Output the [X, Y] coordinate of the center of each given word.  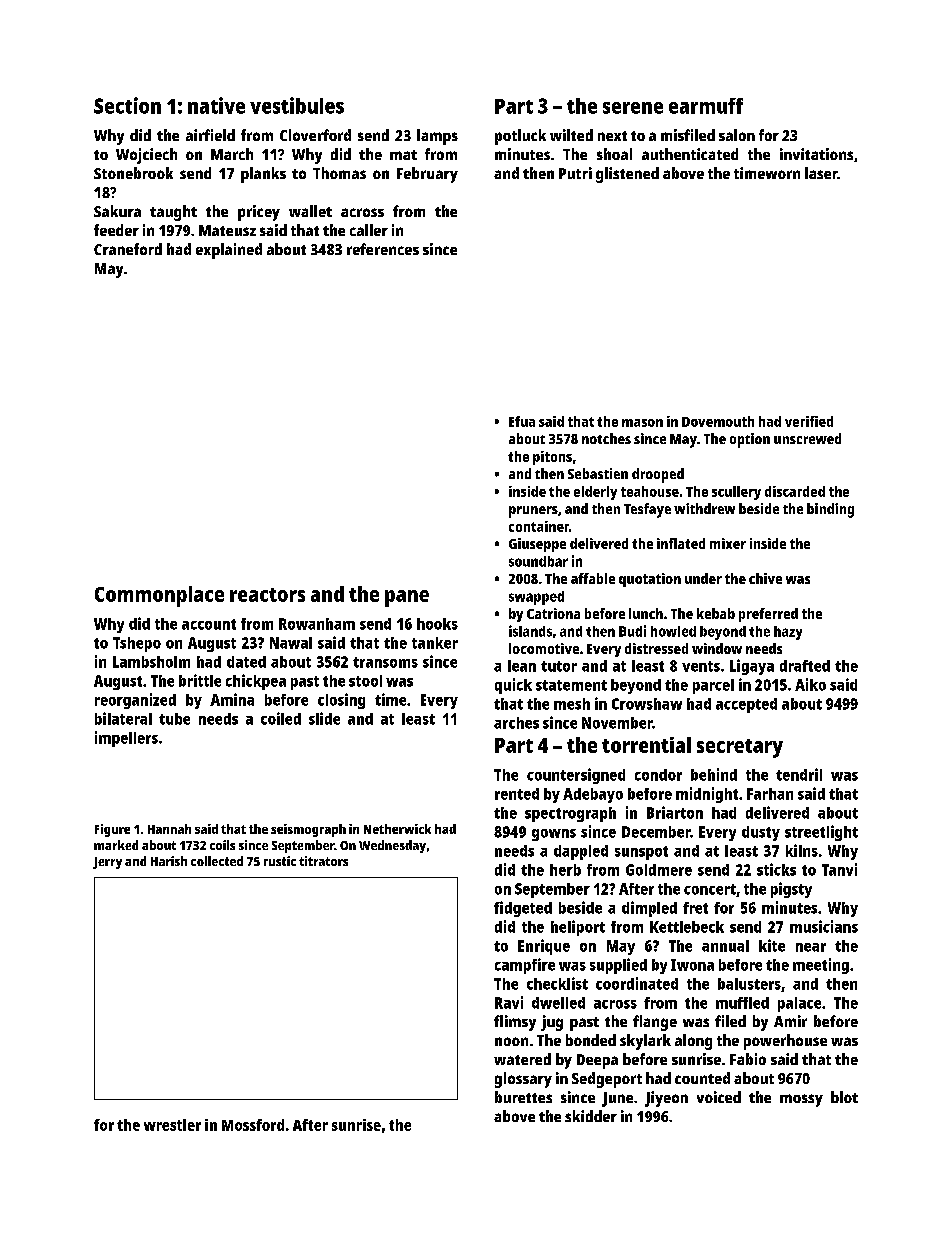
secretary [740, 748]
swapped [536, 598]
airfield [210, 135]
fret [695, 908]
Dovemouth [718, 421]
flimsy [515, 1023]
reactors [267, 595]
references [383, 249]
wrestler [172, 1125]
